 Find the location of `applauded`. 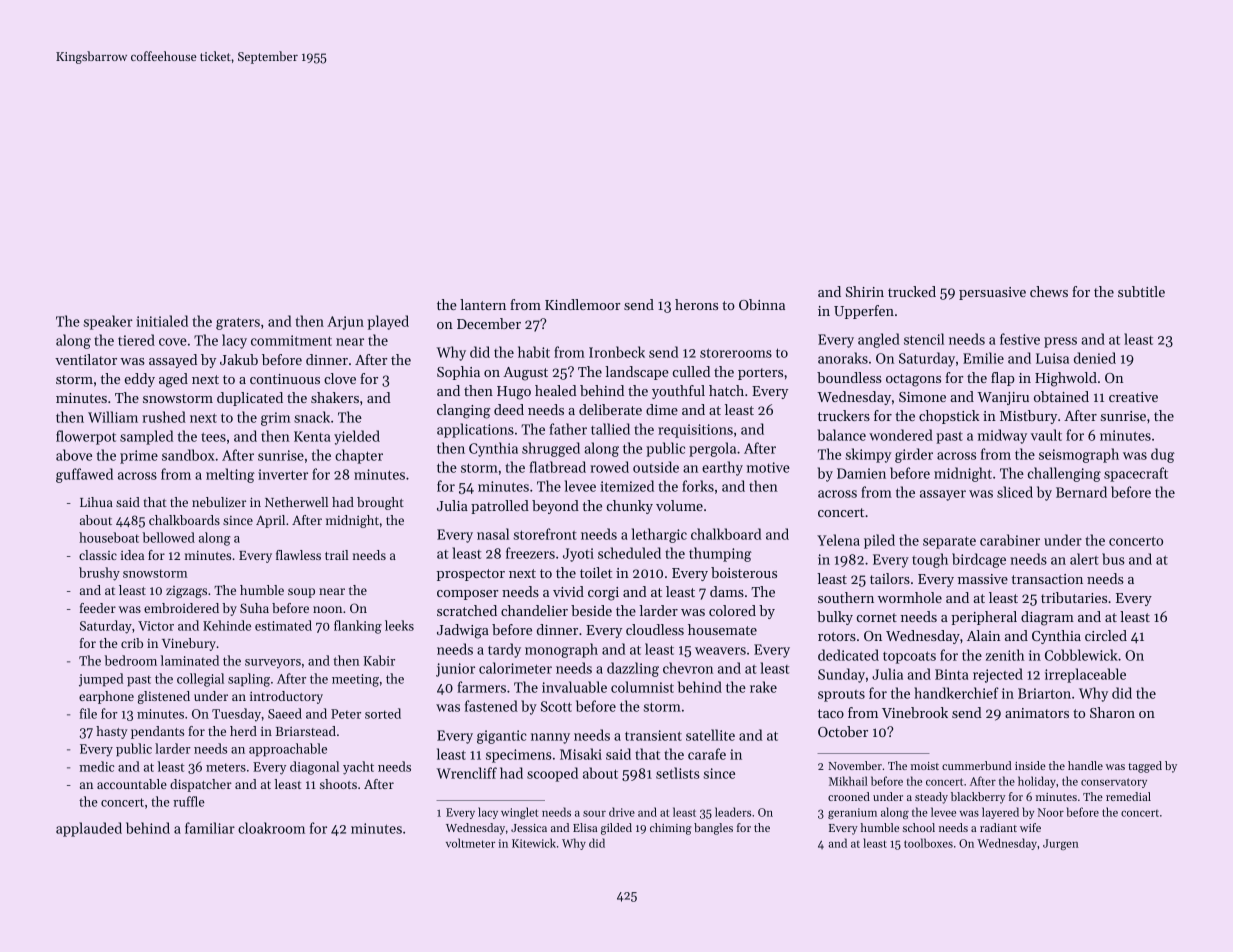

applauded is located at coordinates (89, 829).
